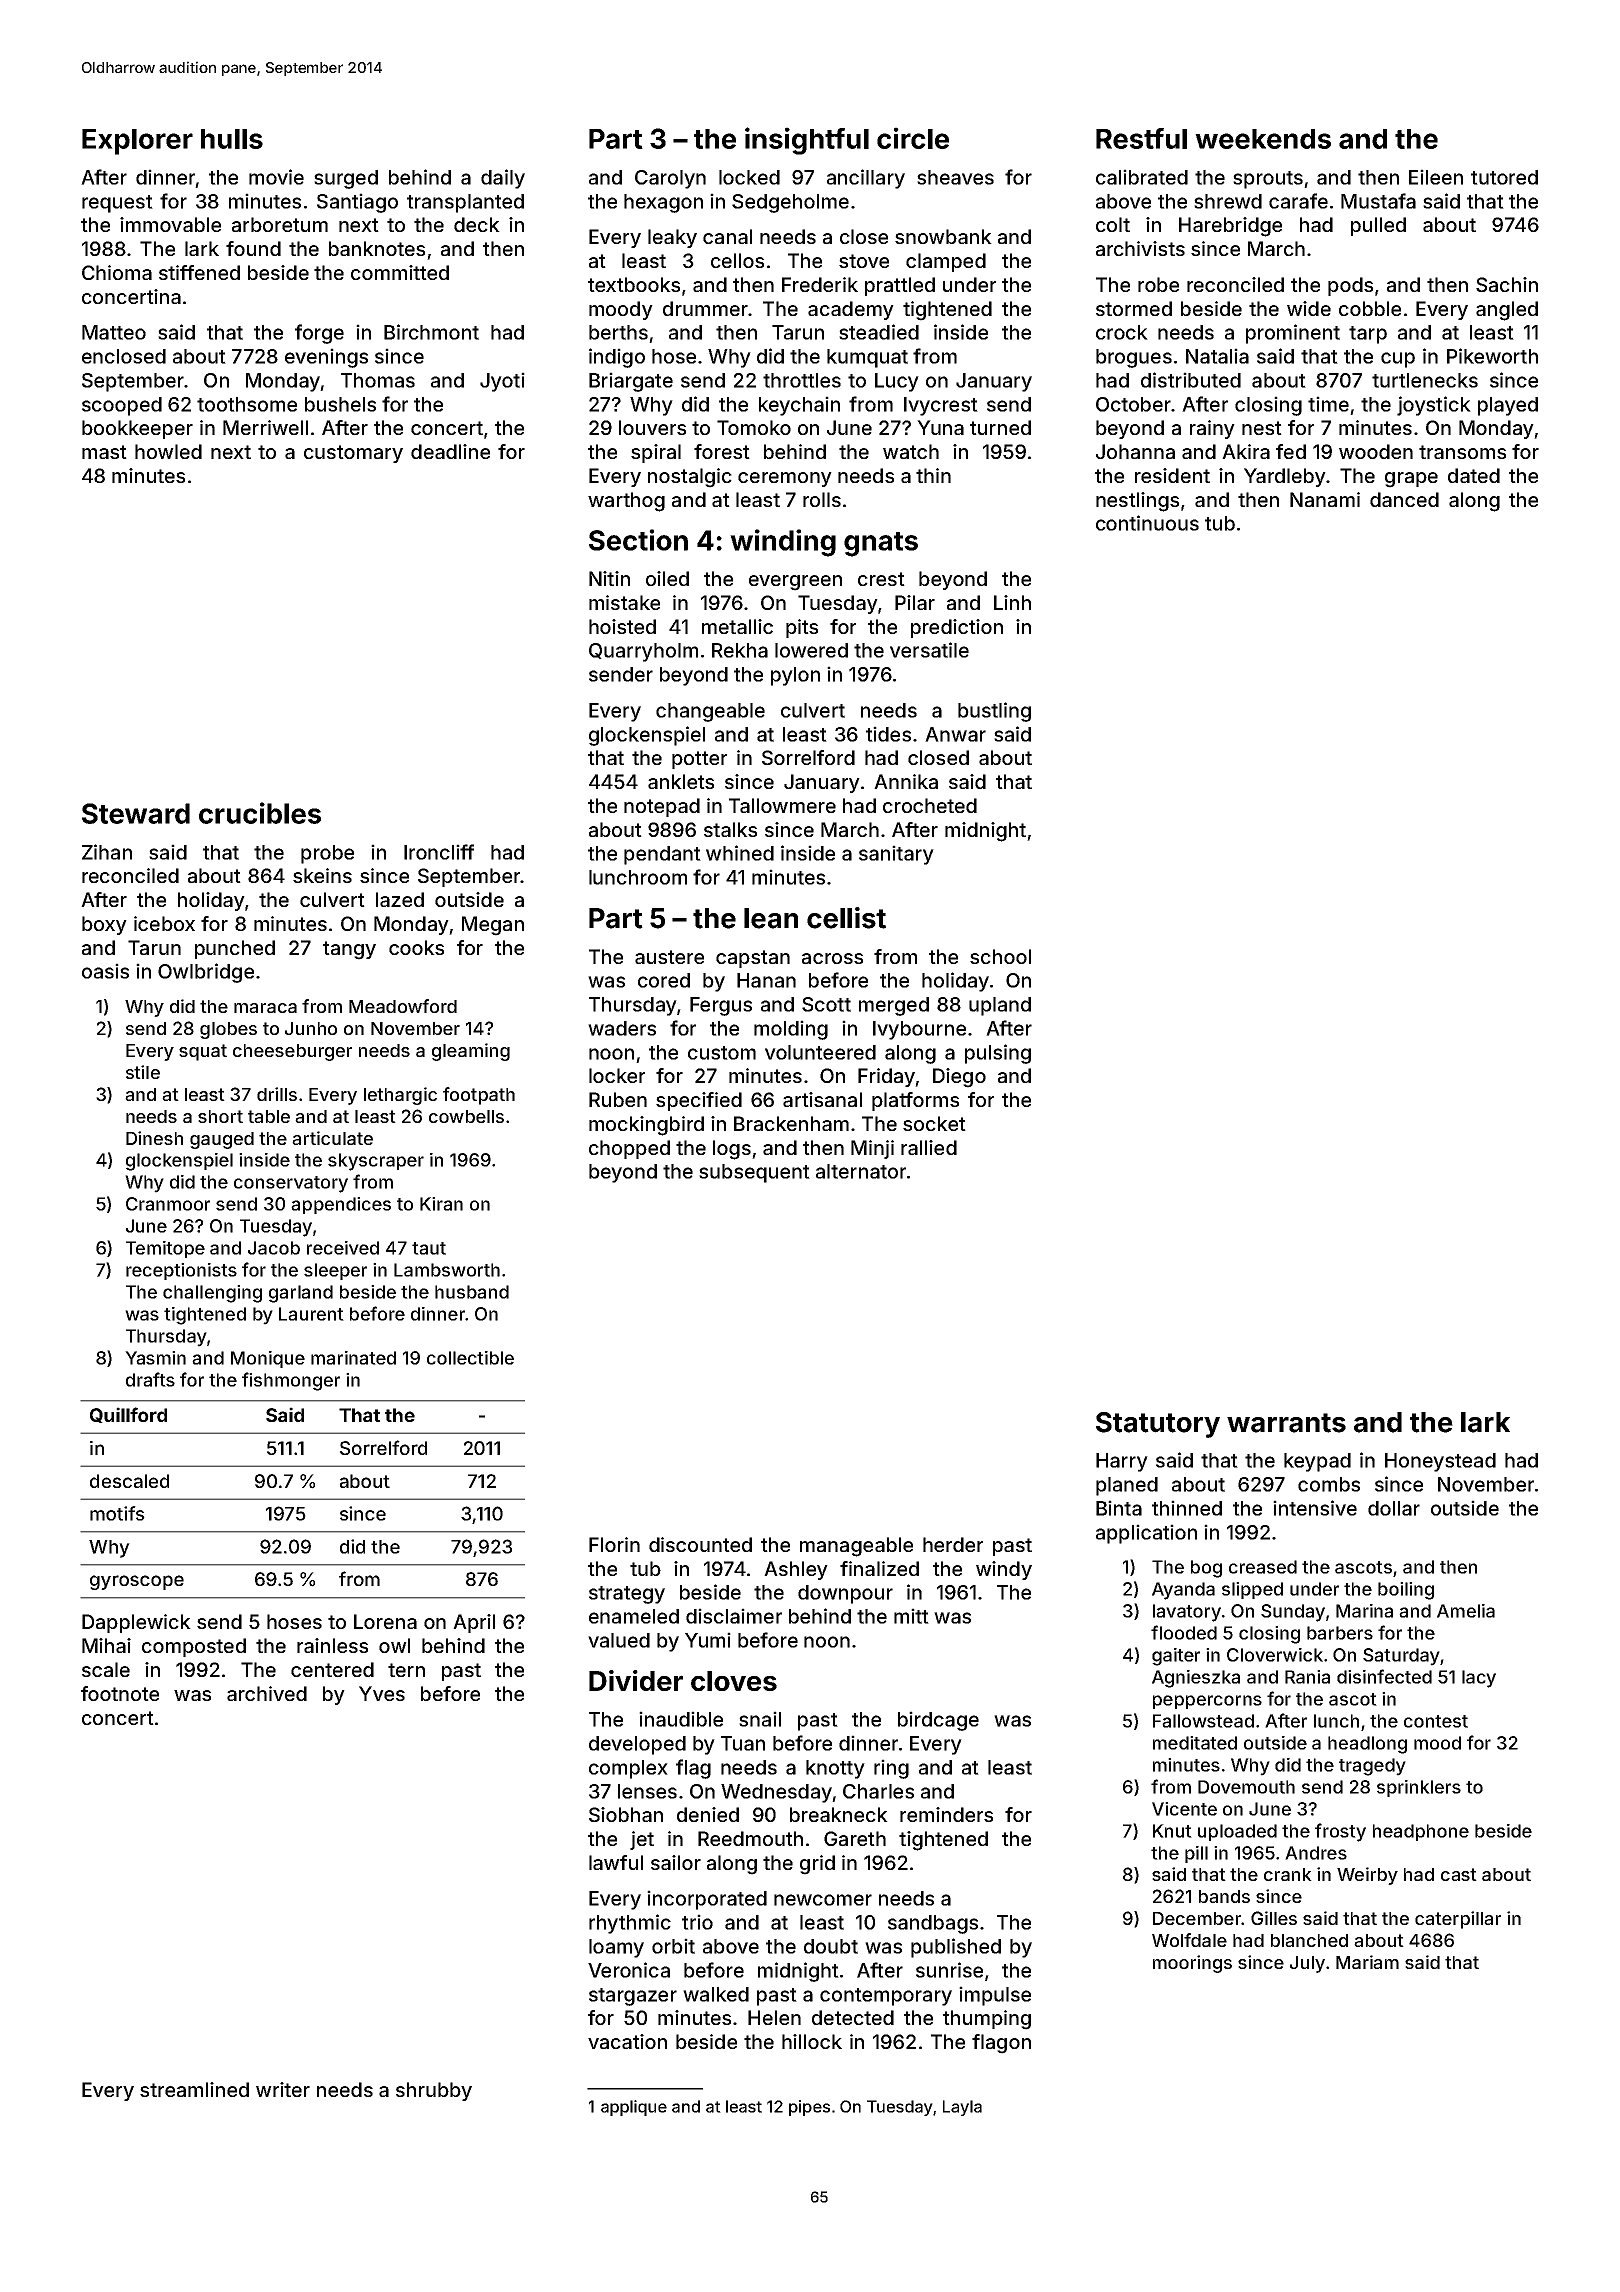 This document has width=1620, height=2292. Describe the element at coordinates (1286, 1423) in the document. I see `warrants` at that location.
